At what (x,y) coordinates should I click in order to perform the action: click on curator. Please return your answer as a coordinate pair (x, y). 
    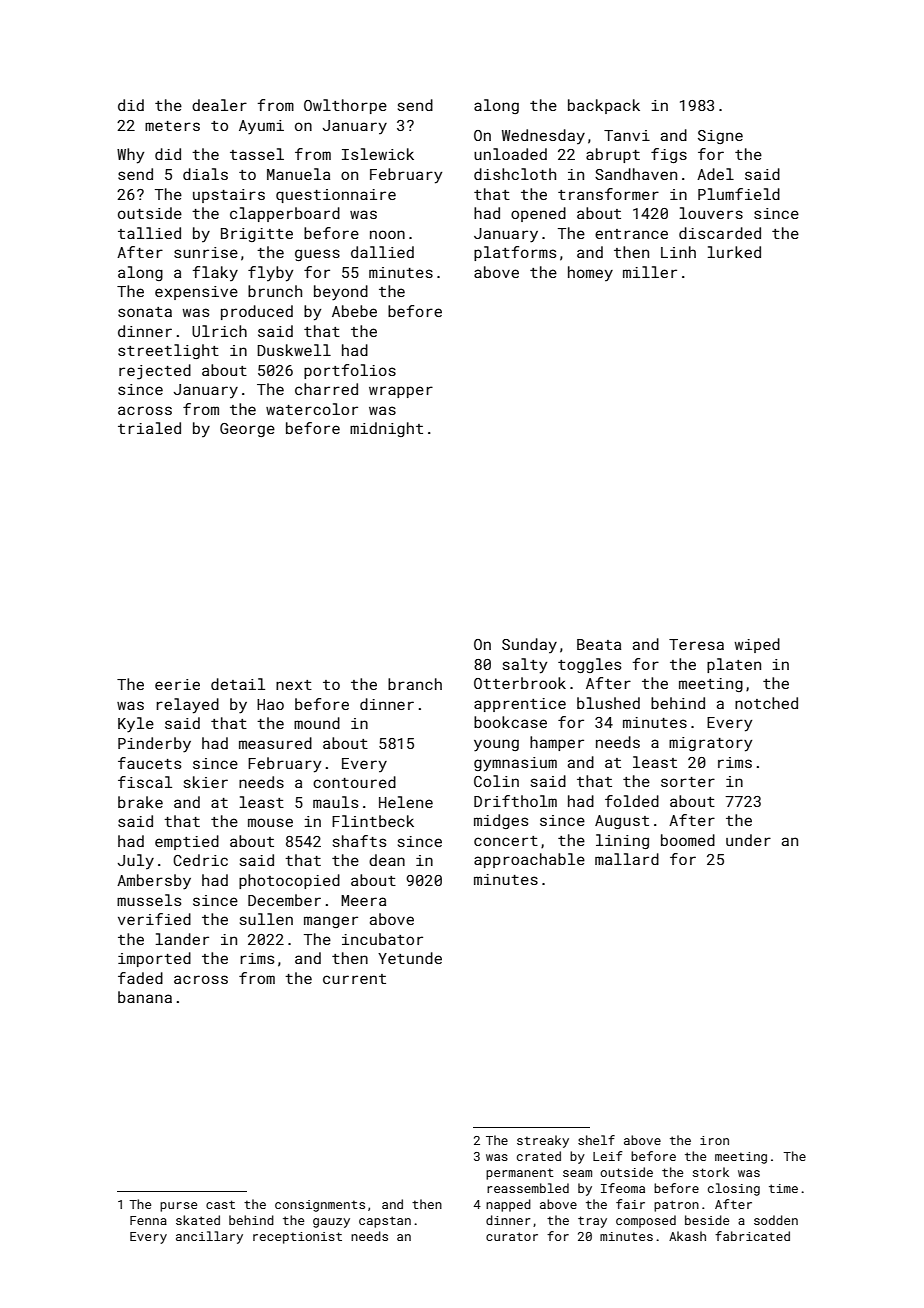
    Looking at the image, I should click on (512, 1236).
